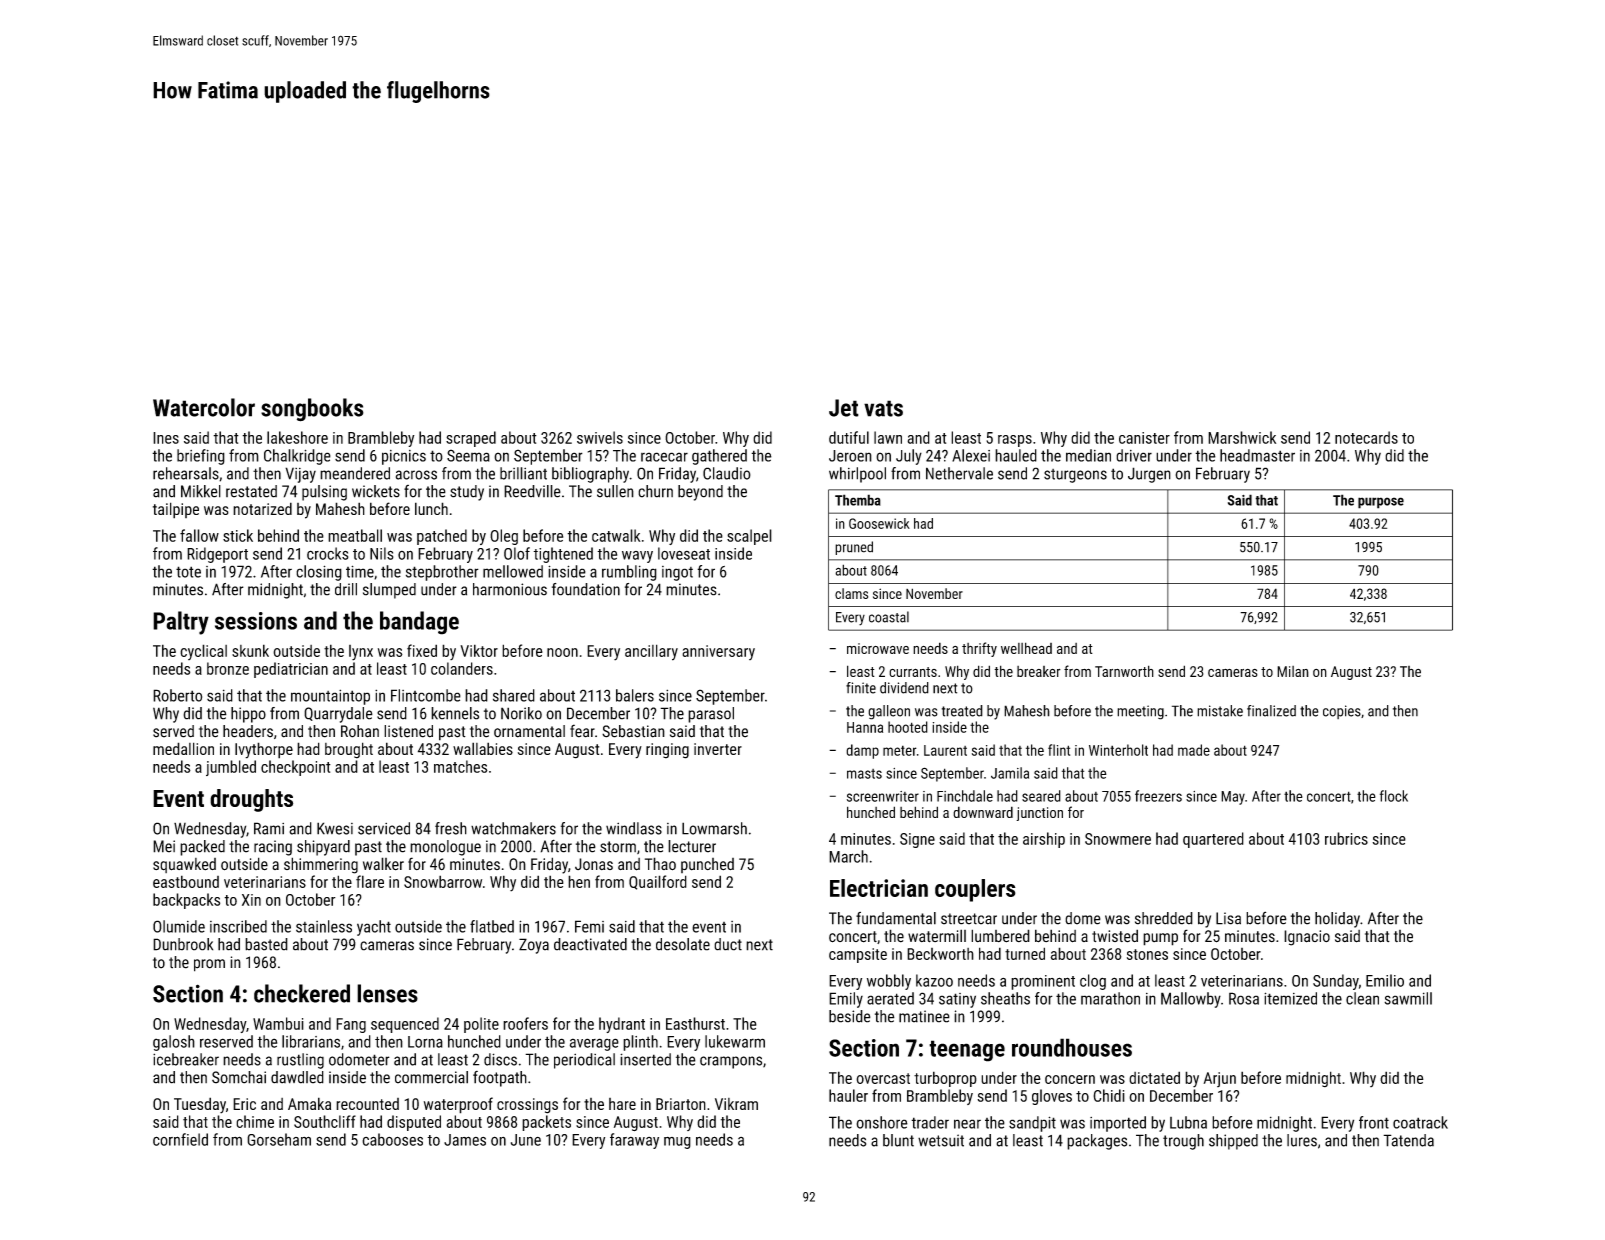 The width and height of the screenshot is (1605, 1240). Describe the element at coordinates (1342, 712) in the screenshot. I see `copies` at that location.
